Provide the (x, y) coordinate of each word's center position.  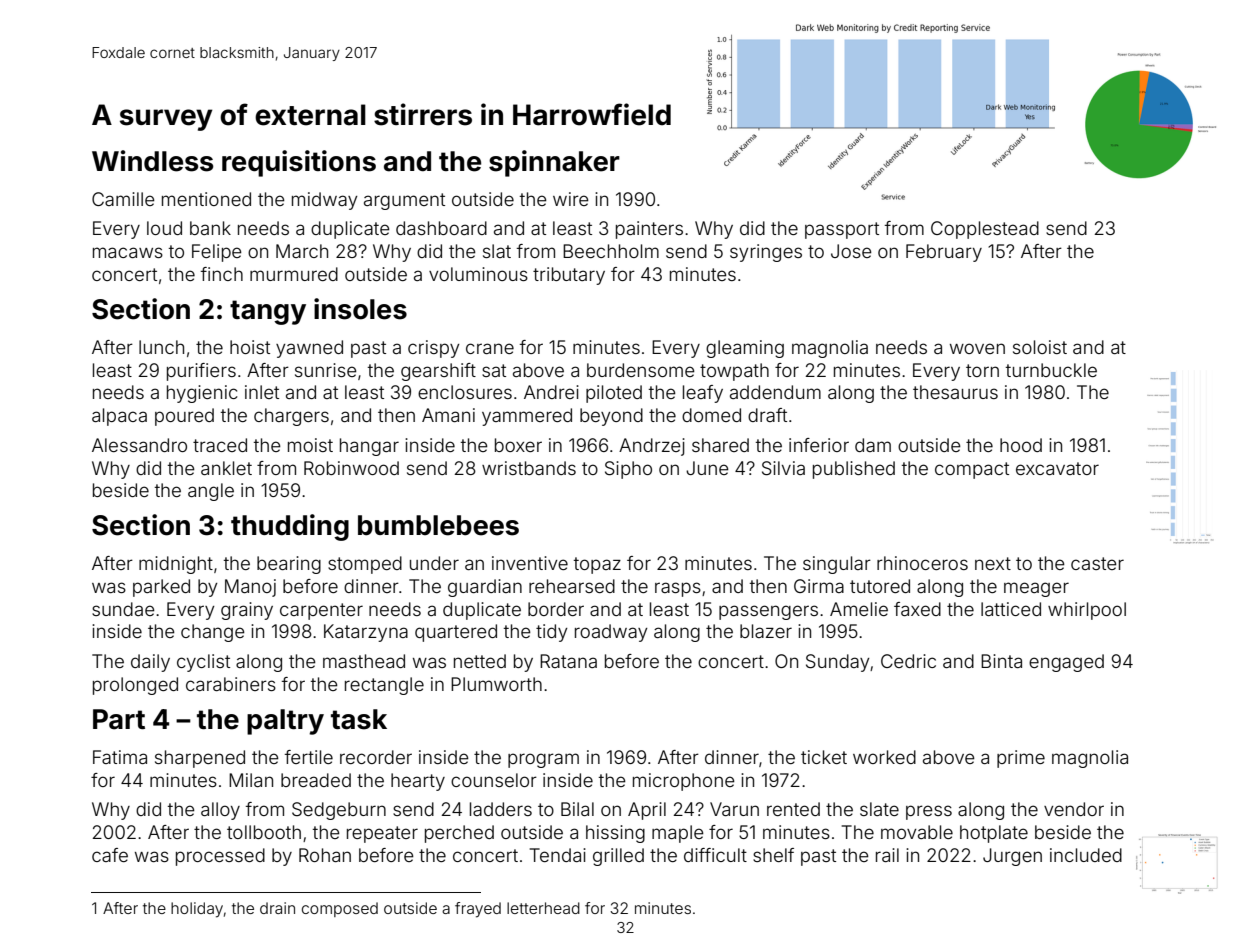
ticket (824, 757)
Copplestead (985, 230)
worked (884, 757)
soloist (1040, 347)
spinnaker (554, 163)
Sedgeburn (339, 811)
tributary (569, 276)
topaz (597, 565)
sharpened (200, 759)
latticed (1011, 609)
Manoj (250, 588)
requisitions (299, 163)
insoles (360, 309)
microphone (684, 782)
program (543, 760)
